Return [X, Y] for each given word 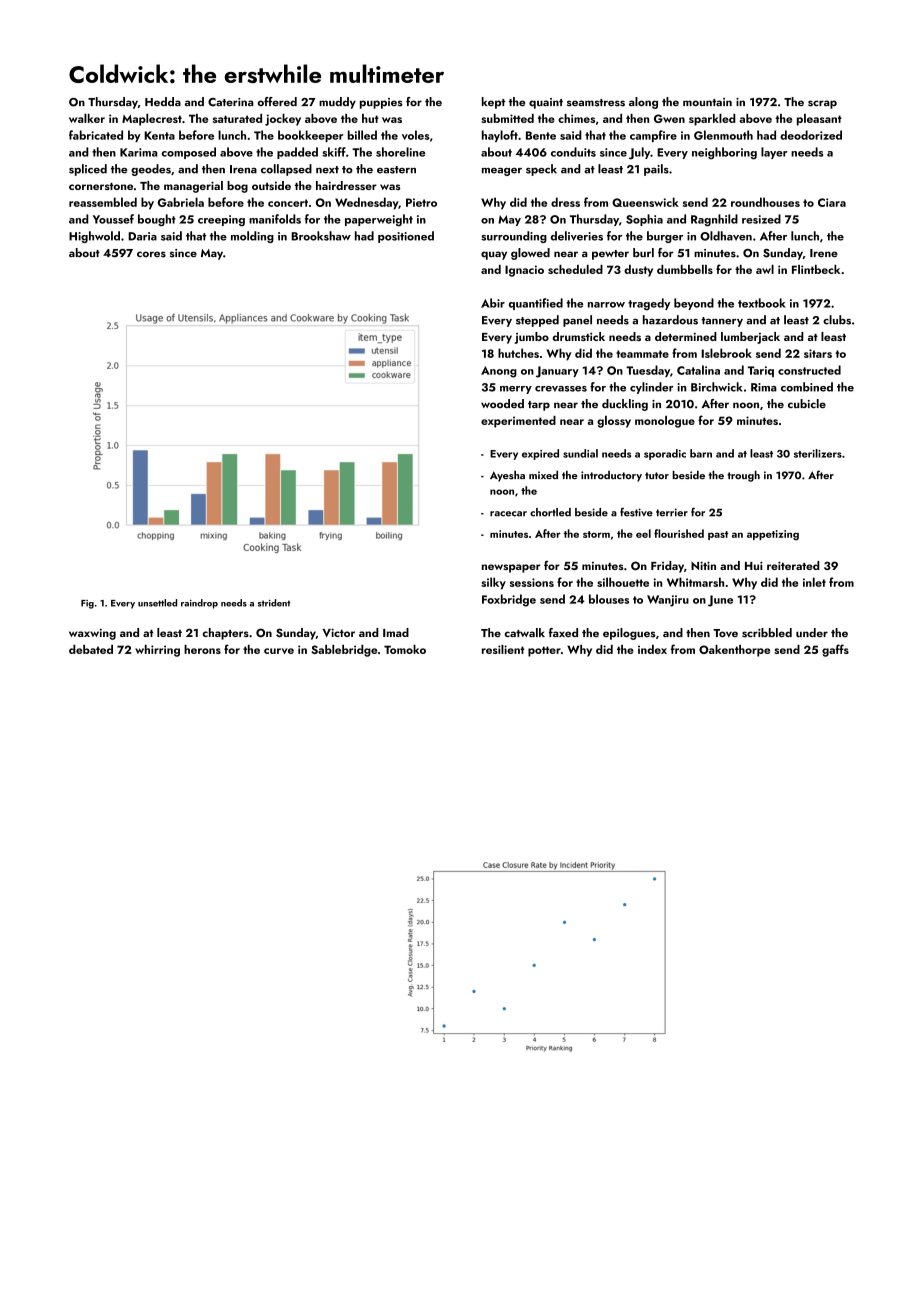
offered [277, 101]
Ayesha [507, 476]
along [643, 103]
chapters [225, 634]
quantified [536, 304]
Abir [493, 303]
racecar [508, 514]
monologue [665, 422]
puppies [381, 103]
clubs [837, 320]
